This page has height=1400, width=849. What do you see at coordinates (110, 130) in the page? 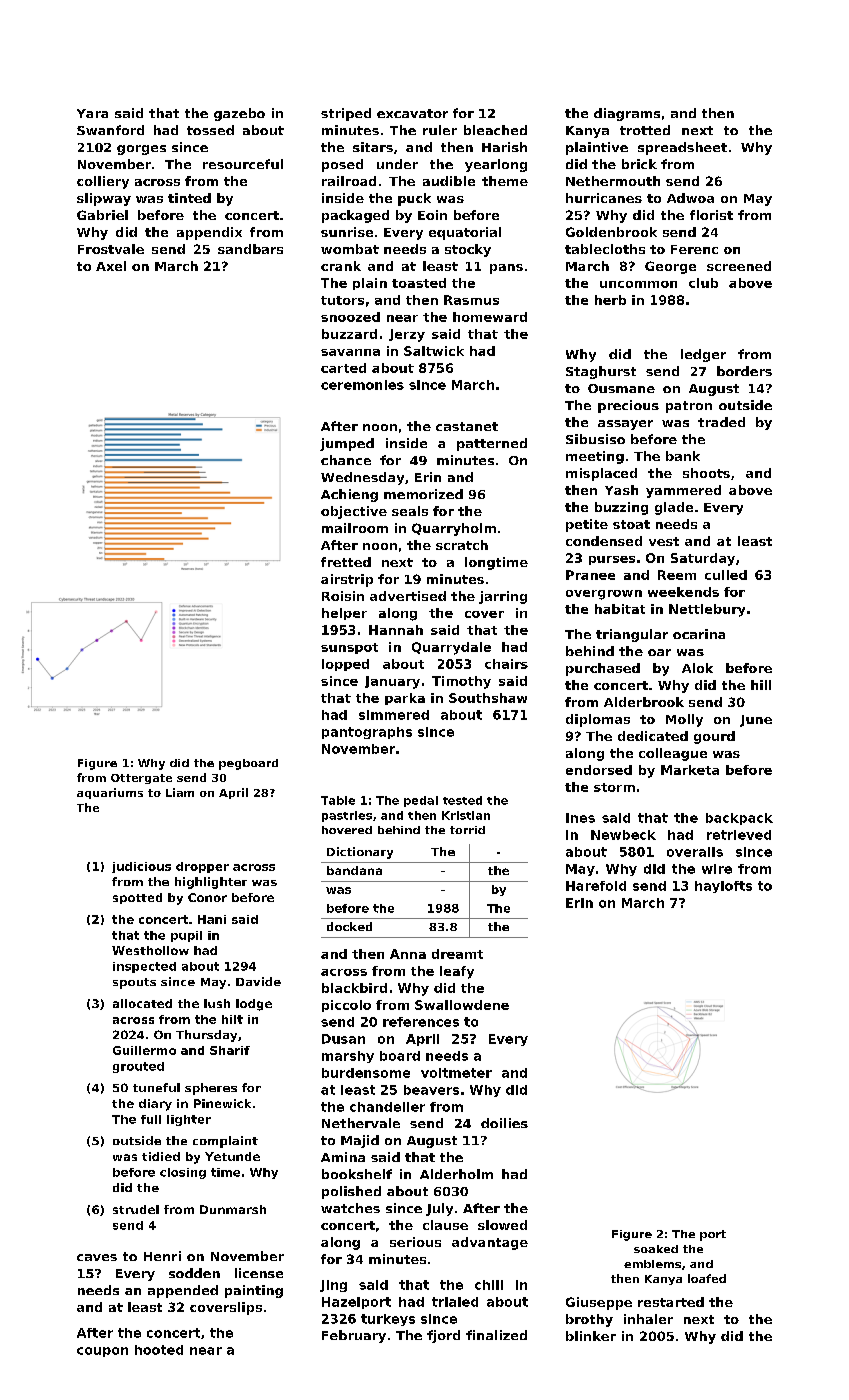
I see `Swanford` at bounding box center [110, 130].
